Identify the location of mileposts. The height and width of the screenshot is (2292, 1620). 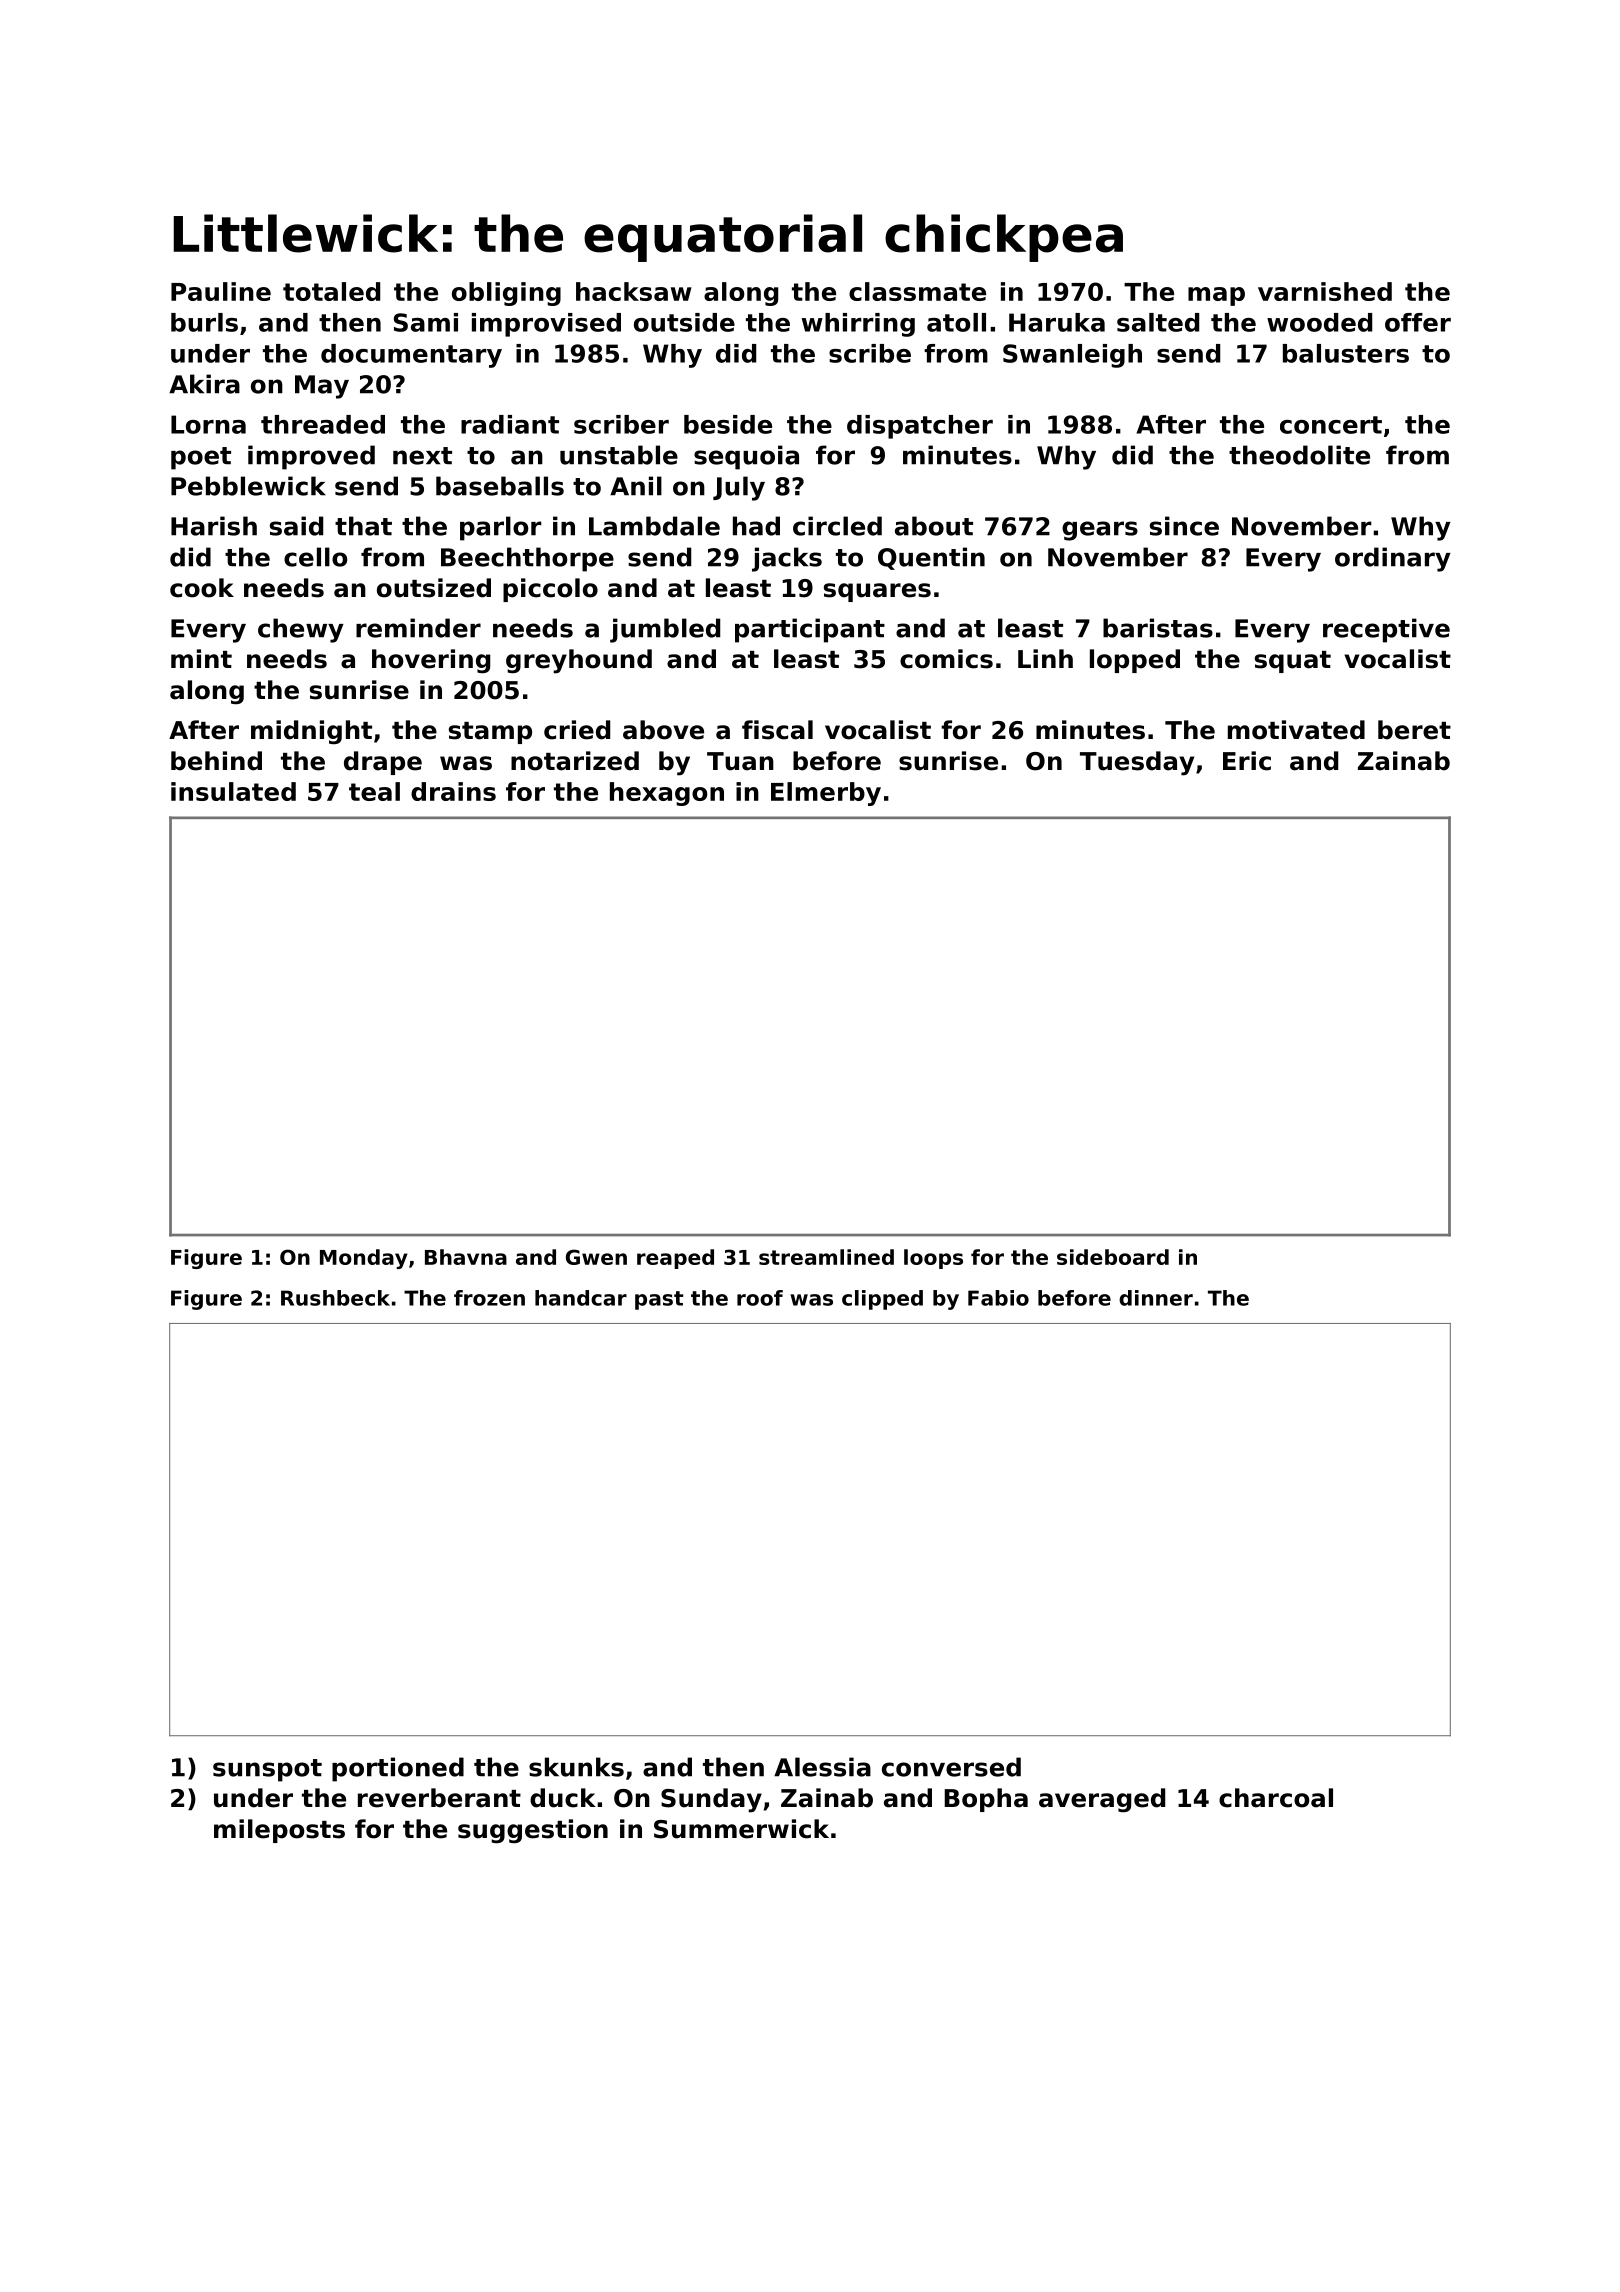
(279, 1831).
